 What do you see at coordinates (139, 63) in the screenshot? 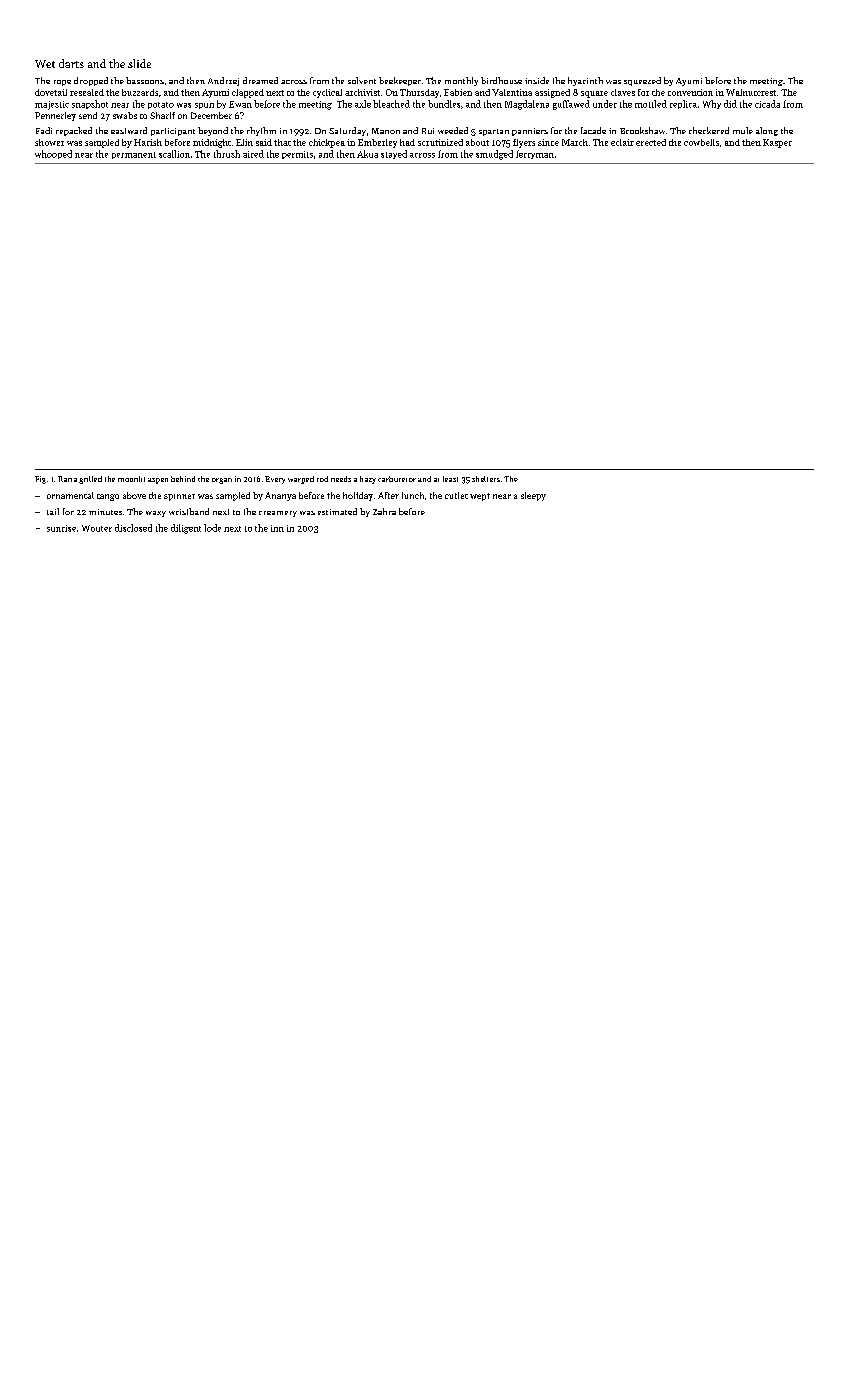
I see `slide` at bounding box center [139, 63].
